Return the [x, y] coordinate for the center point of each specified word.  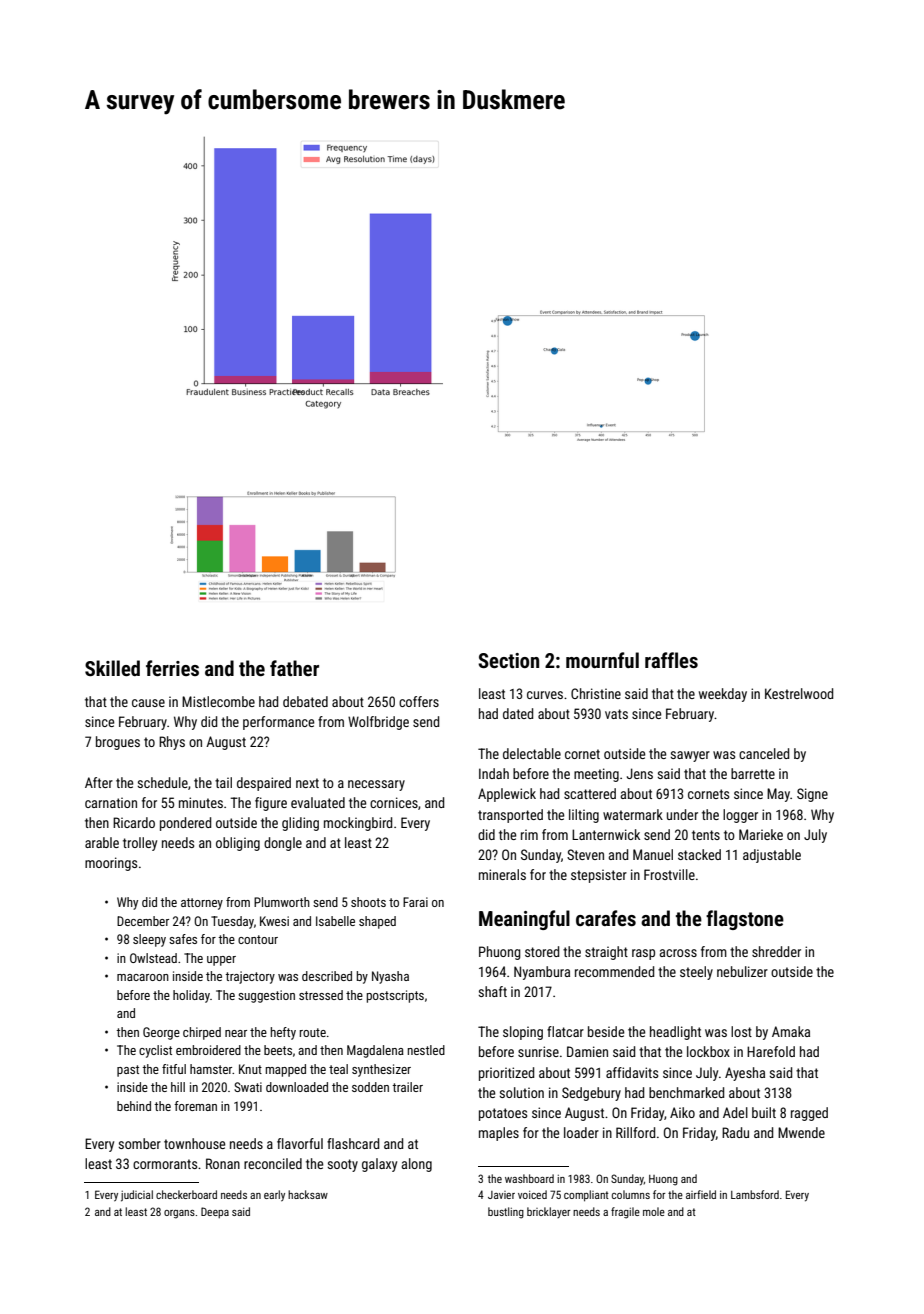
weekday [723, 695]
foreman [195, 1106]
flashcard [353, 1143]
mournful [602, 660]
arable [102, 842]
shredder [776, 951]
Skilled [112, 668]
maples [499, 1134]
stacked [699, 854]
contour [258, 939]
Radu [735, 1132]
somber [139, 1143]
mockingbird [358, 824]
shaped [377, 922]
